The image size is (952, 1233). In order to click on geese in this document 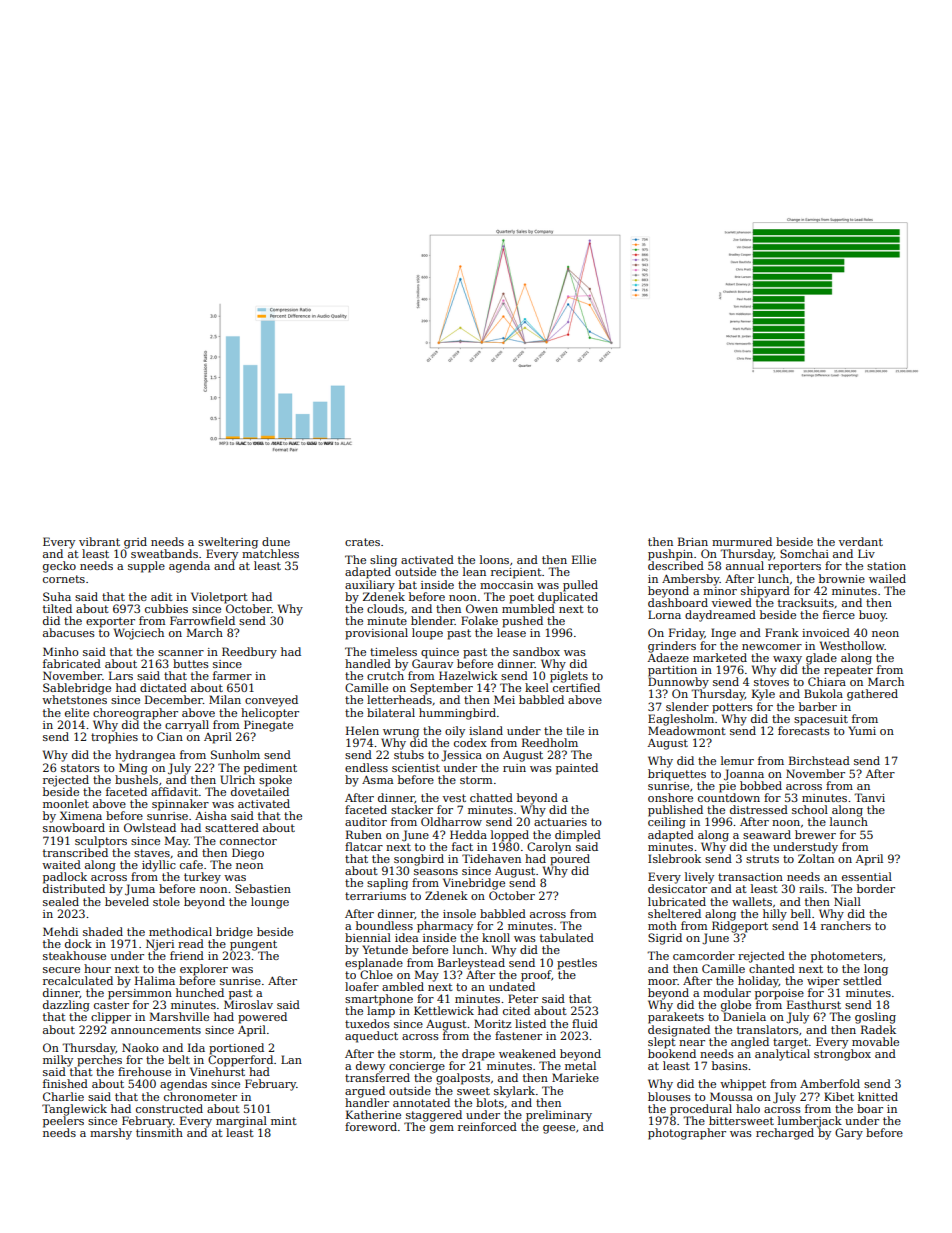, I will do `click(559, 1129)`.
